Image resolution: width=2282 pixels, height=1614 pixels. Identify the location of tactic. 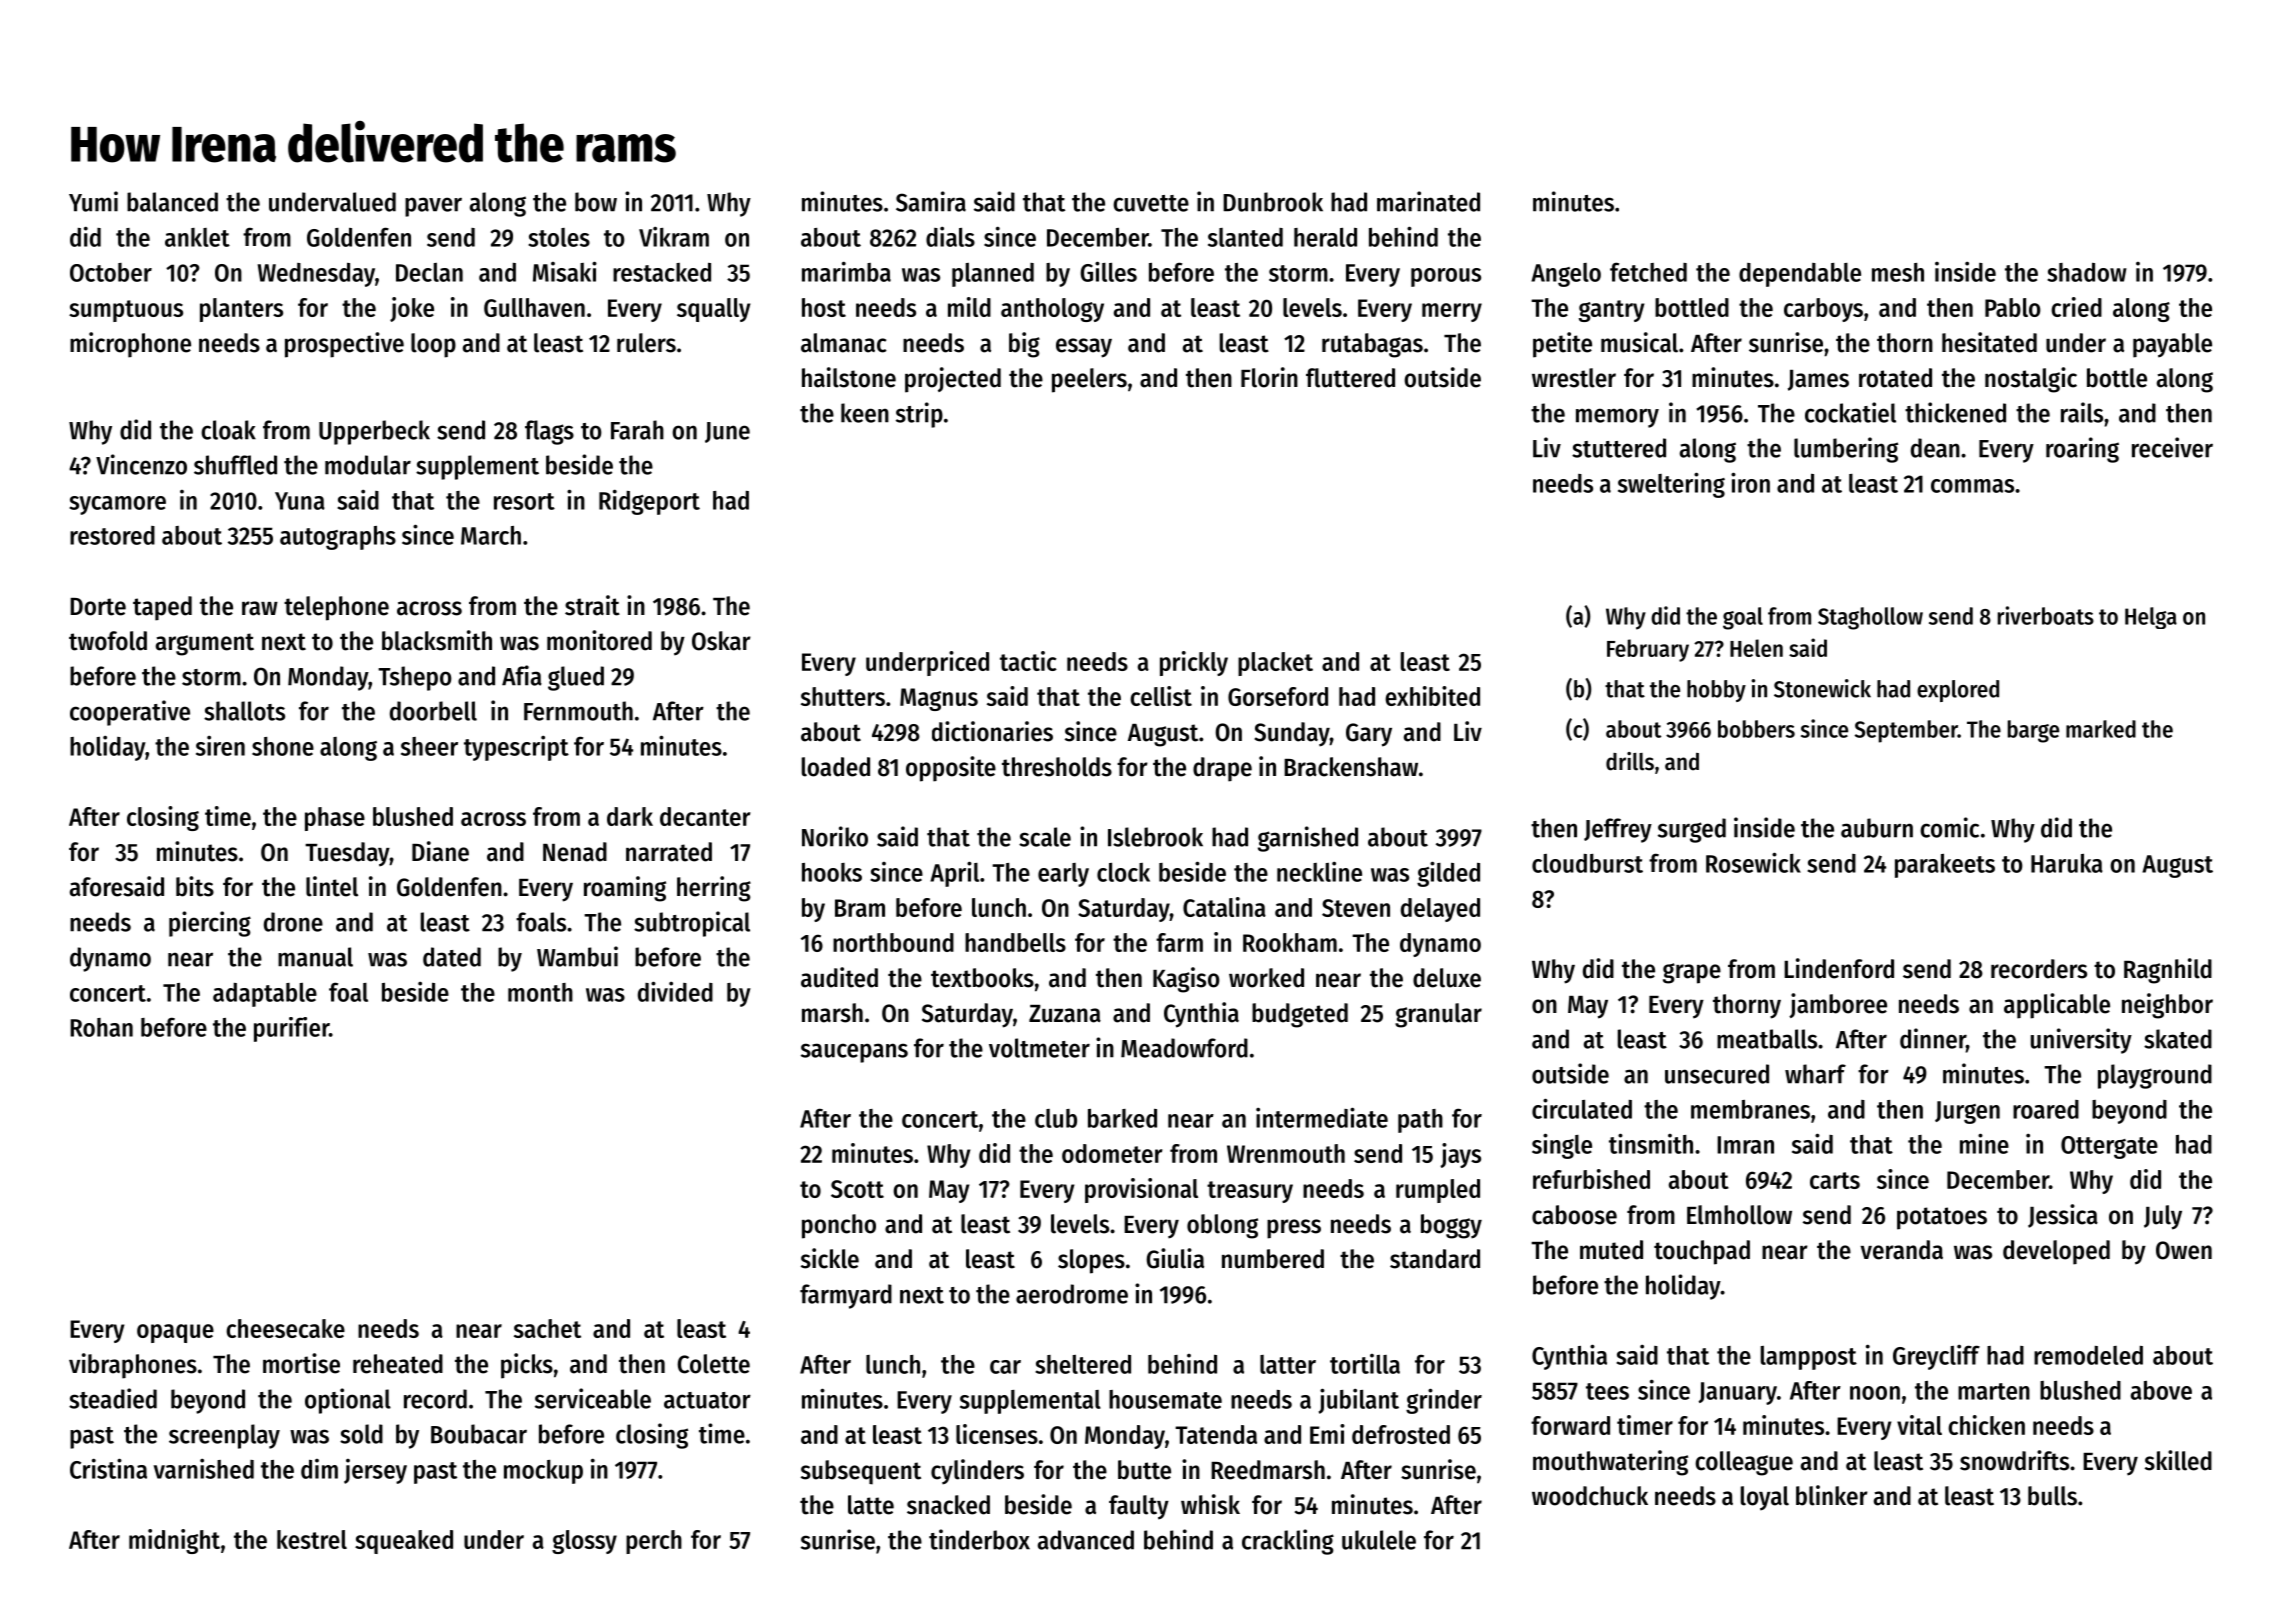
(1028, 661).
